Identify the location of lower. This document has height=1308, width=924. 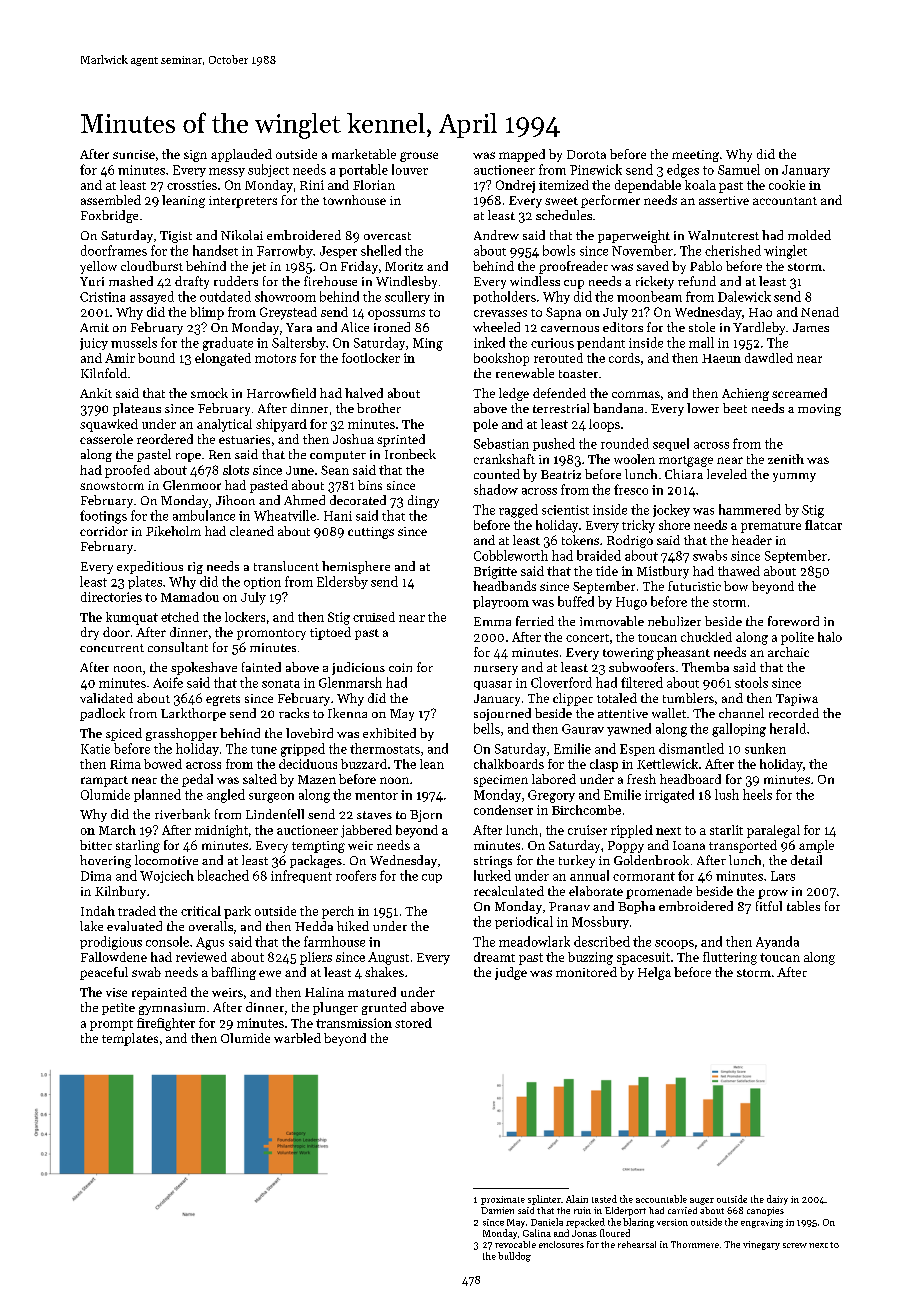
(703, 408).
